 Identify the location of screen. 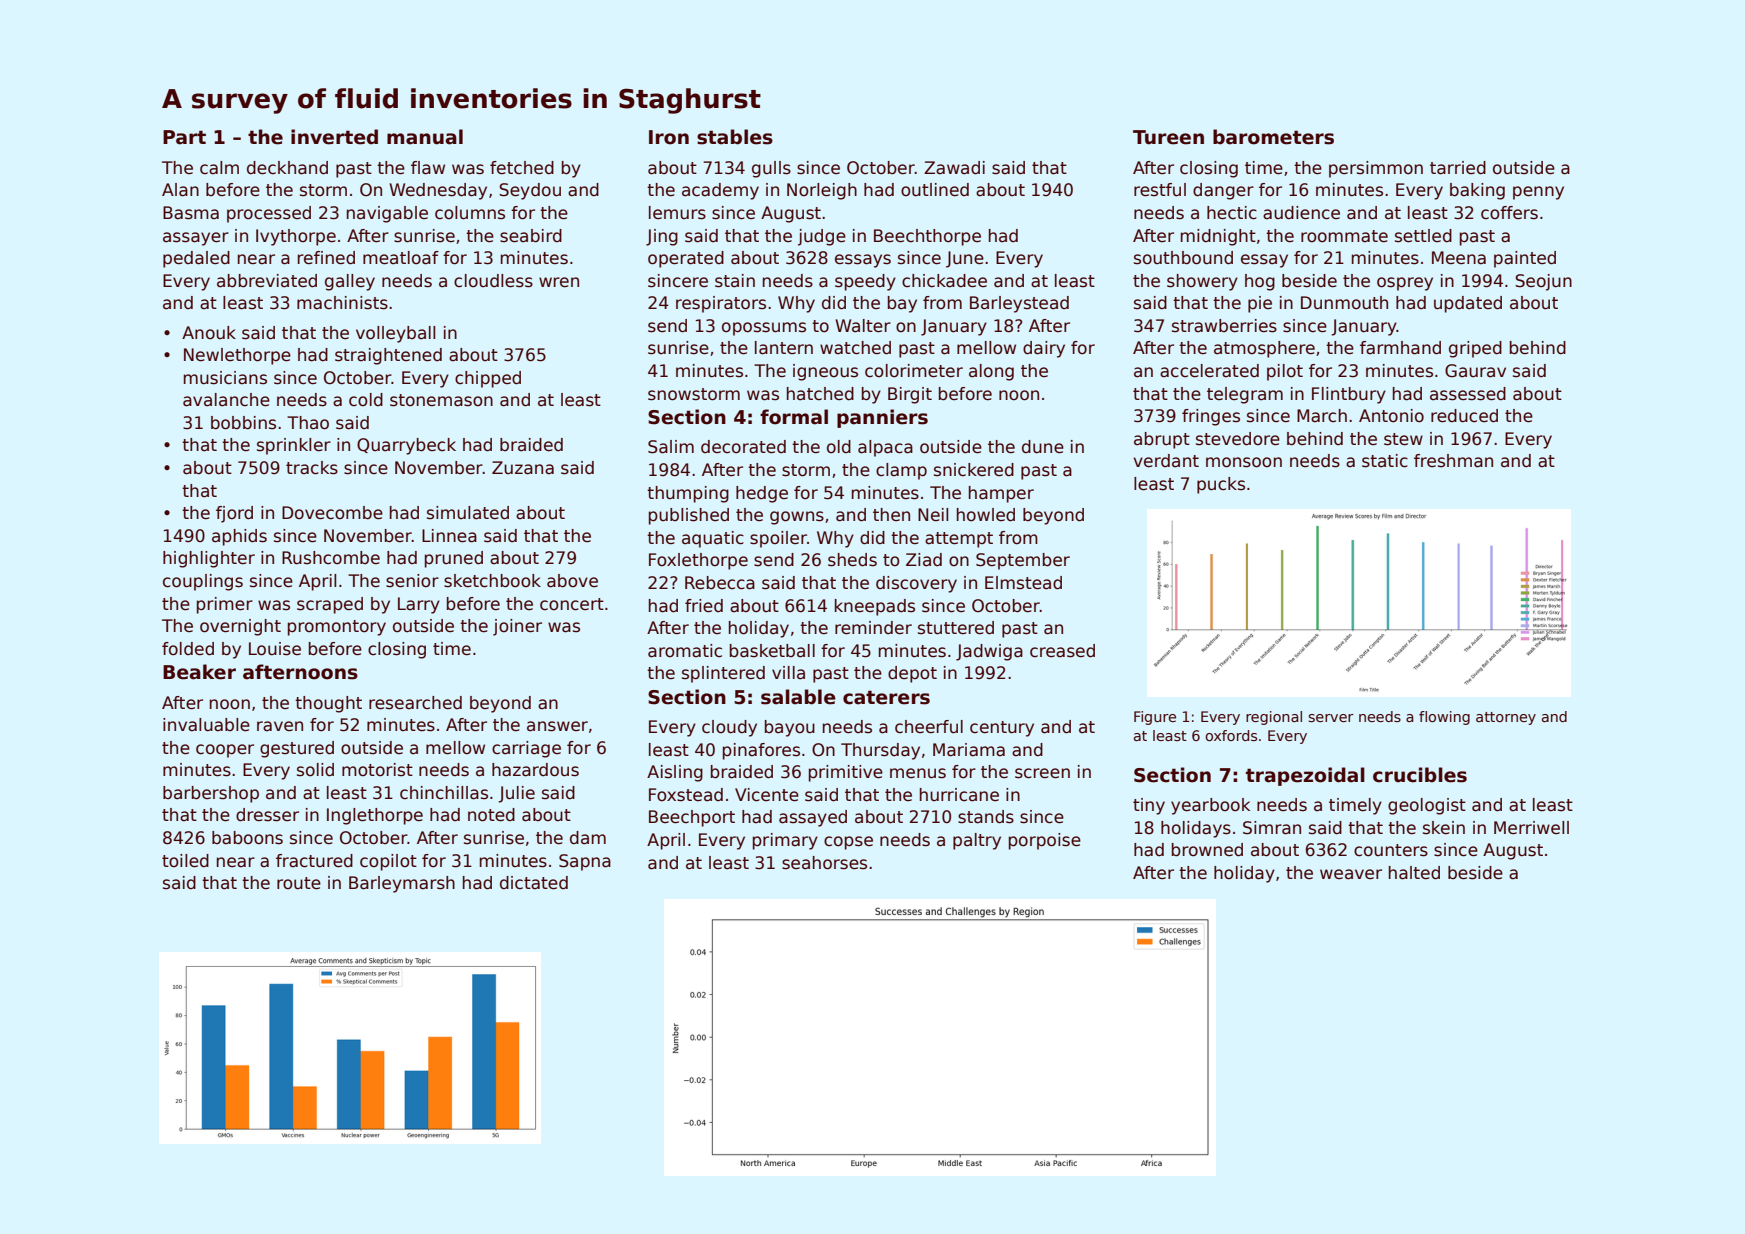
(1042, 773).
